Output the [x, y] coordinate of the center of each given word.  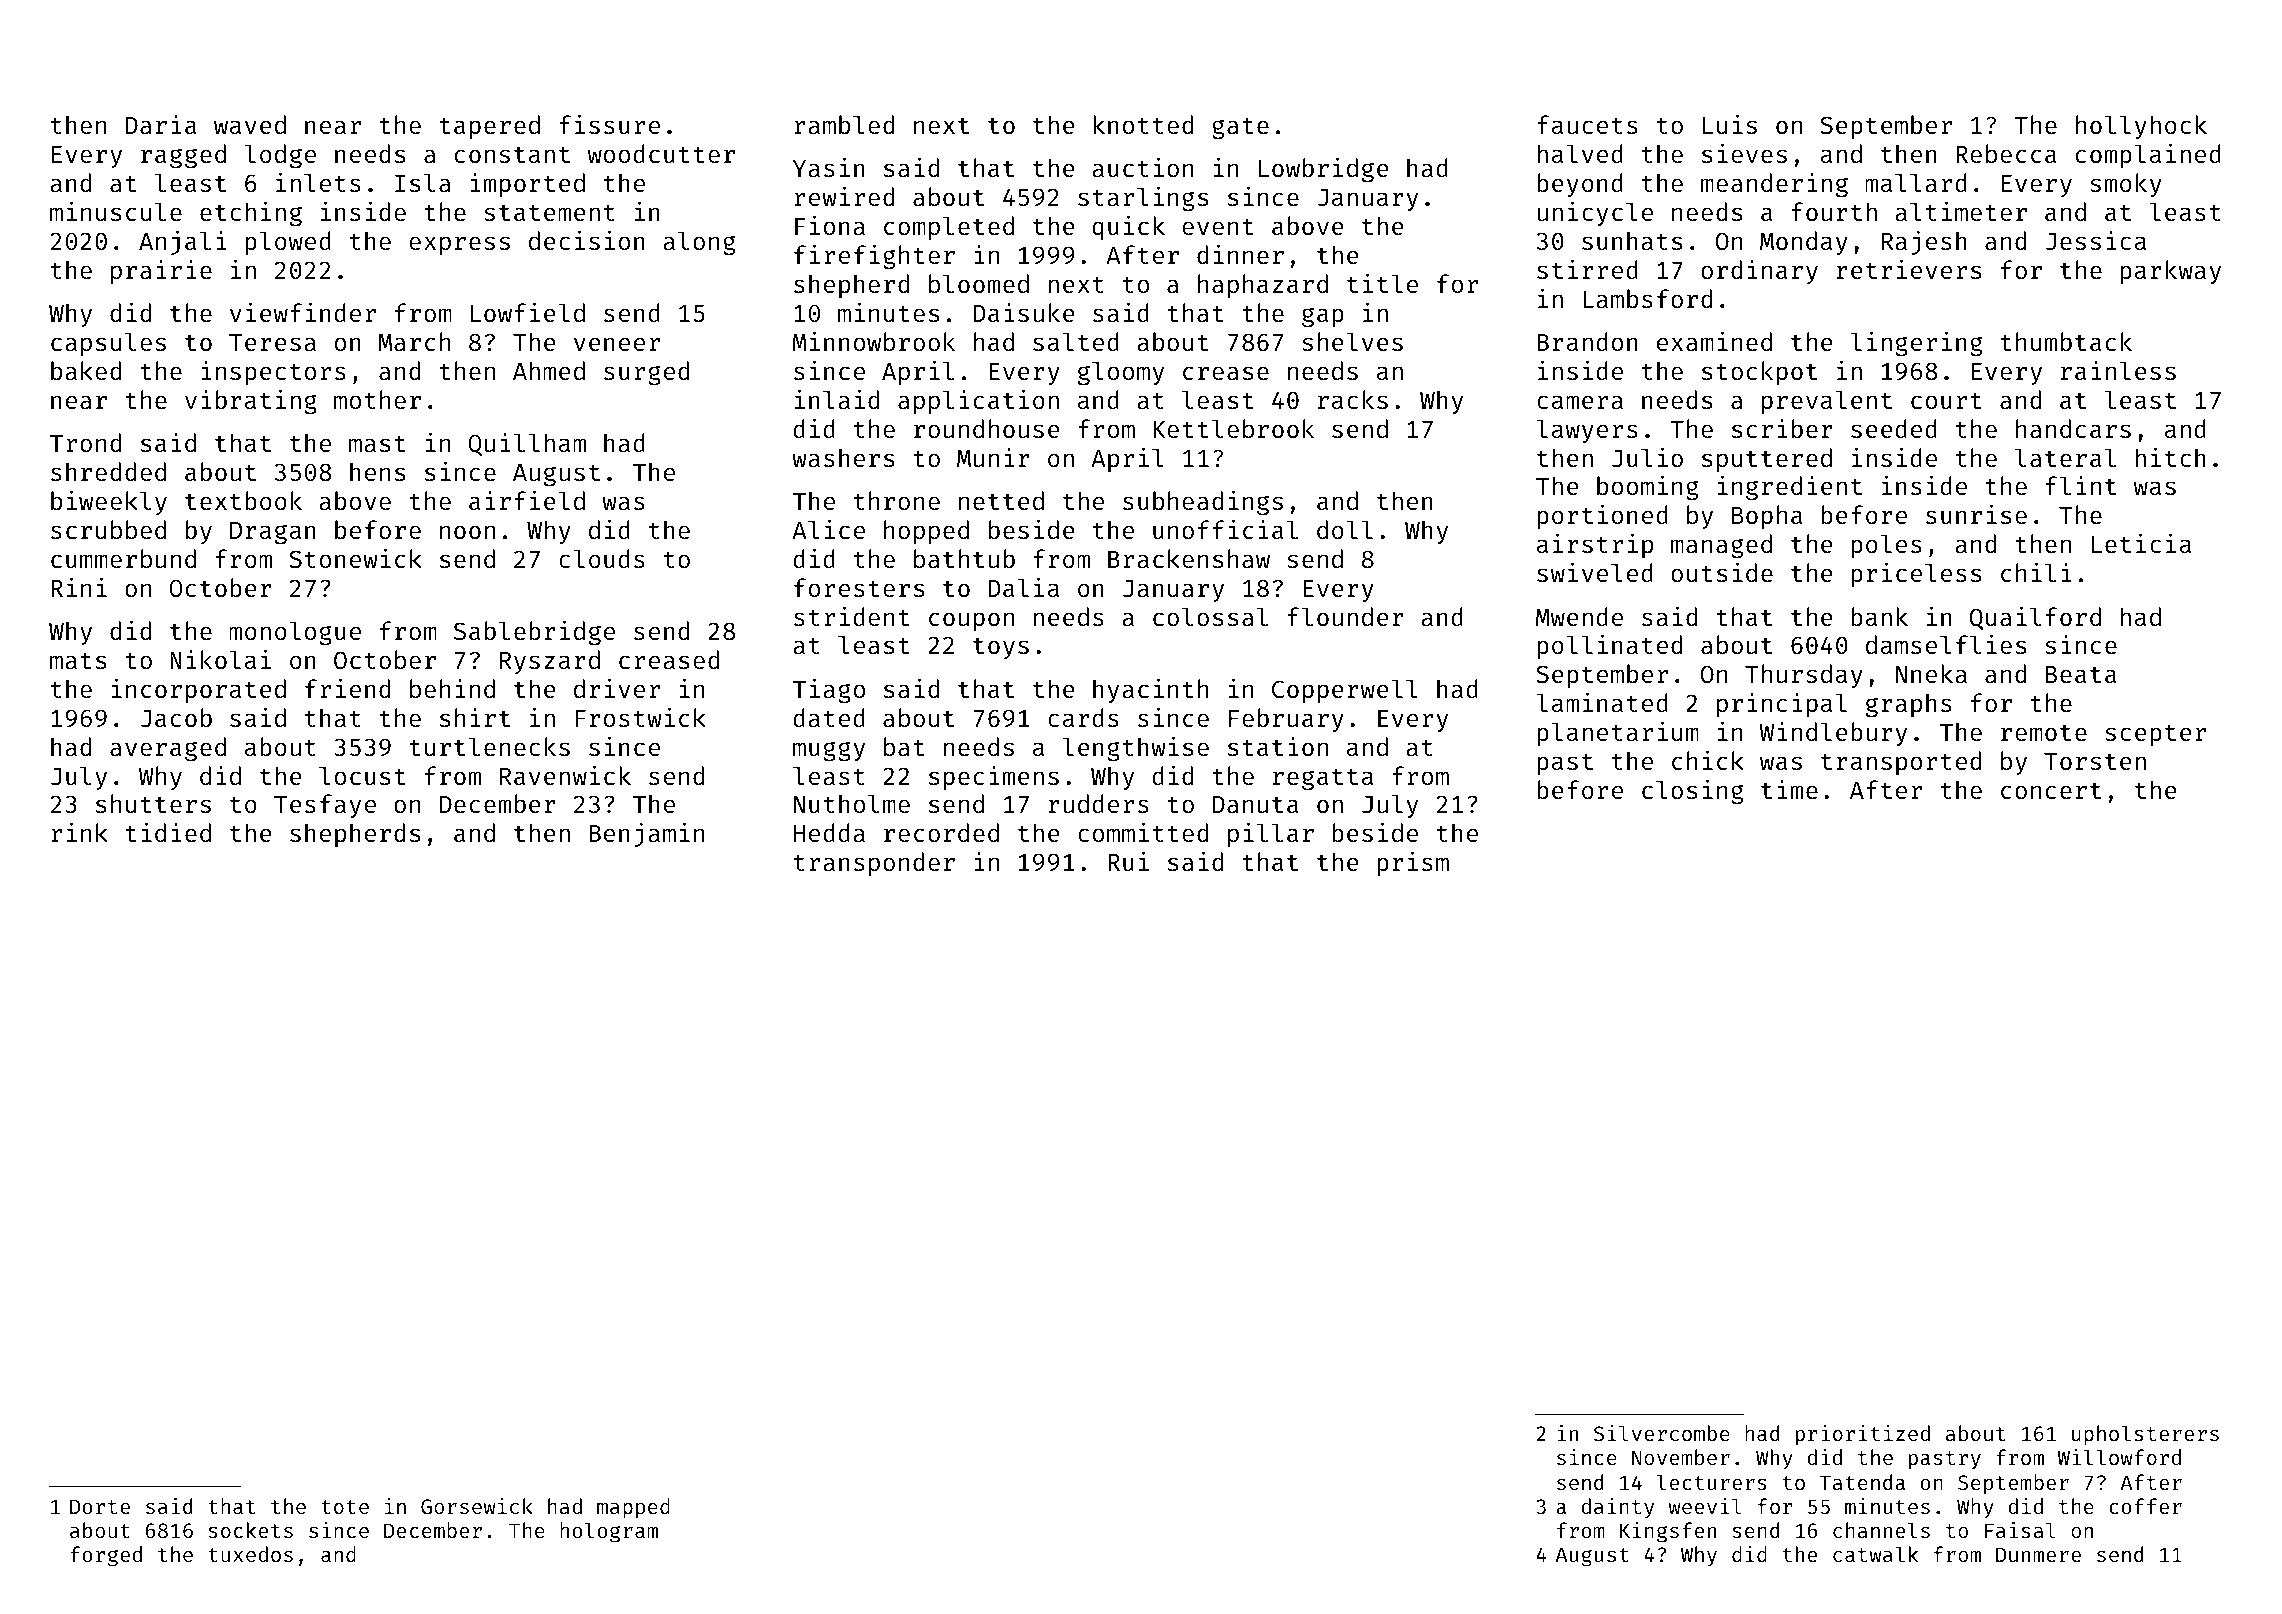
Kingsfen [1668, 1532]
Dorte [100, 1506]
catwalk [1875, 1554]
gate [1240, 128]
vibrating [251, 402]
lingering [1916, 344]
